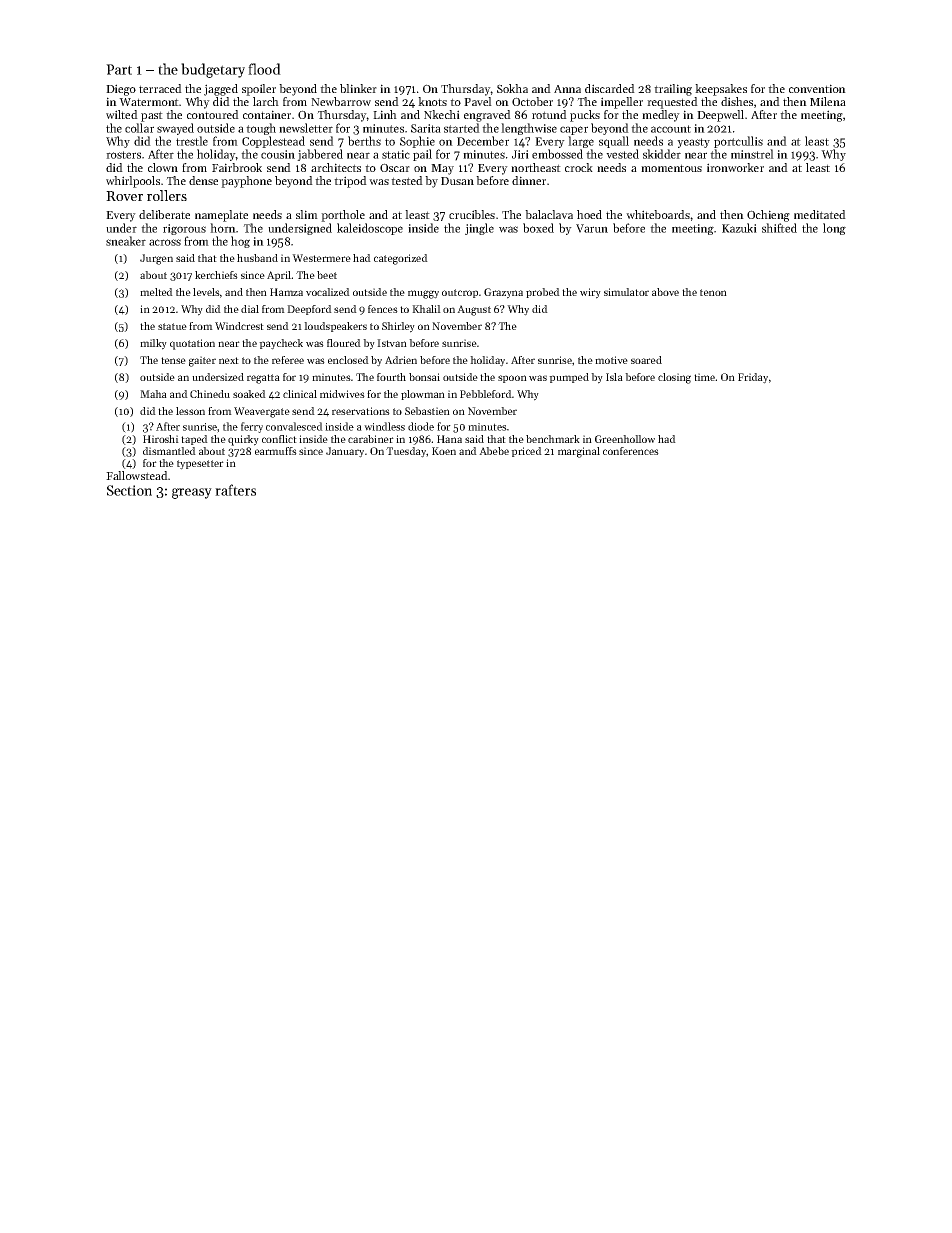 The width and height of the page is (952, 1233). I want to click on Abebe, so click(494, 451).
